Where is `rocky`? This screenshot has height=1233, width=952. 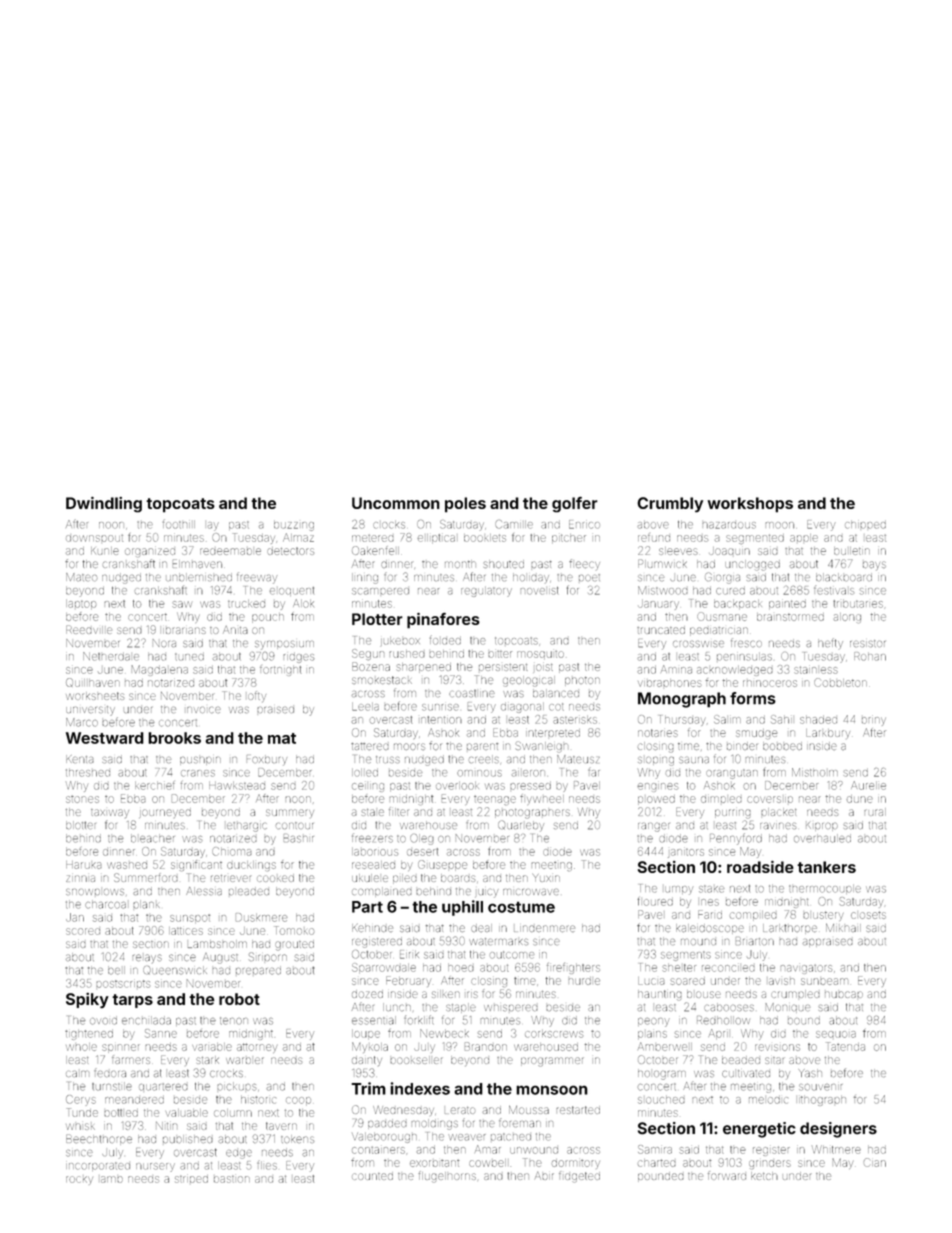
rocky is located at coordinates (79, 1180).
